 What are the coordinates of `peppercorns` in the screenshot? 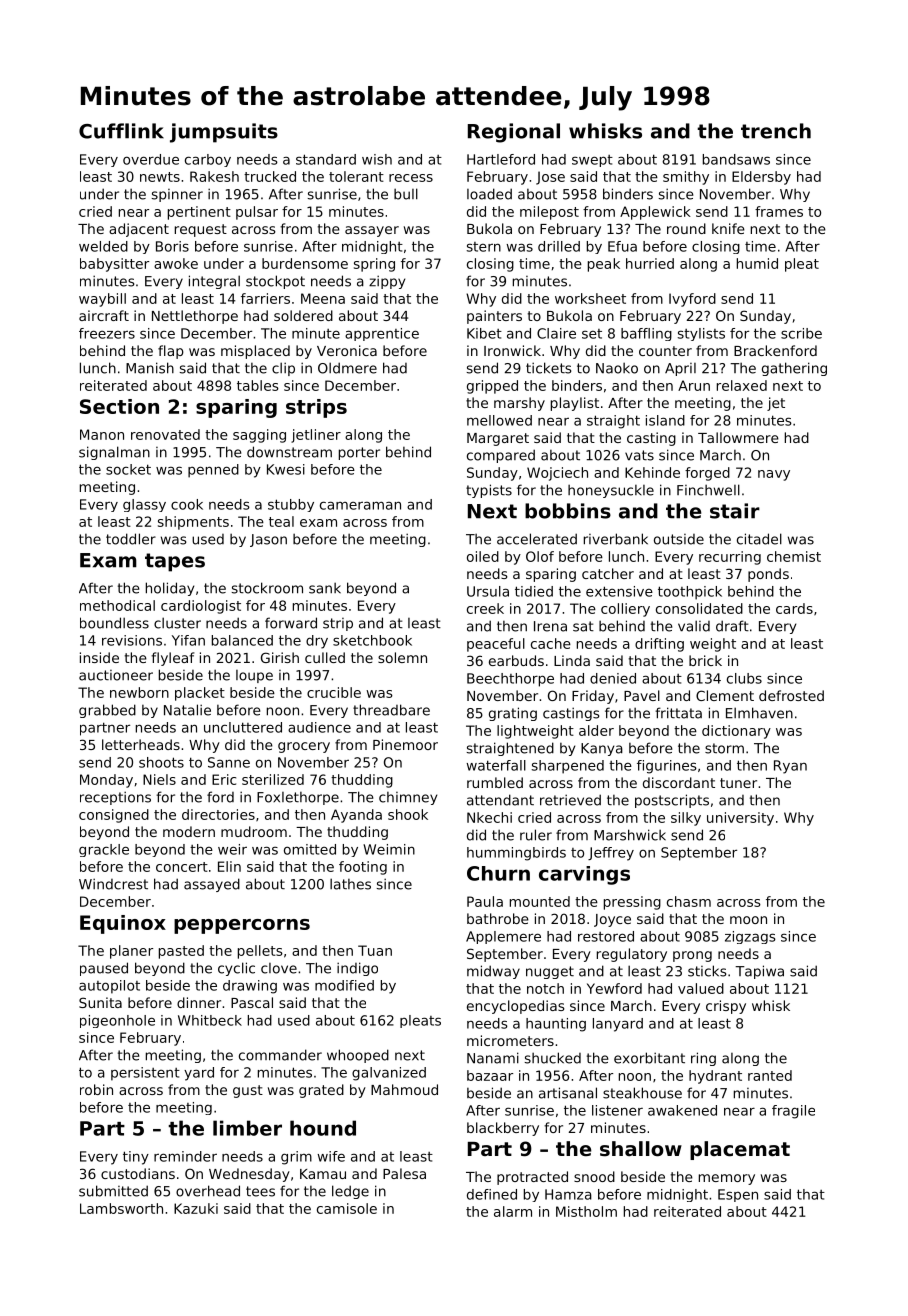 It's located at (242, 926).
